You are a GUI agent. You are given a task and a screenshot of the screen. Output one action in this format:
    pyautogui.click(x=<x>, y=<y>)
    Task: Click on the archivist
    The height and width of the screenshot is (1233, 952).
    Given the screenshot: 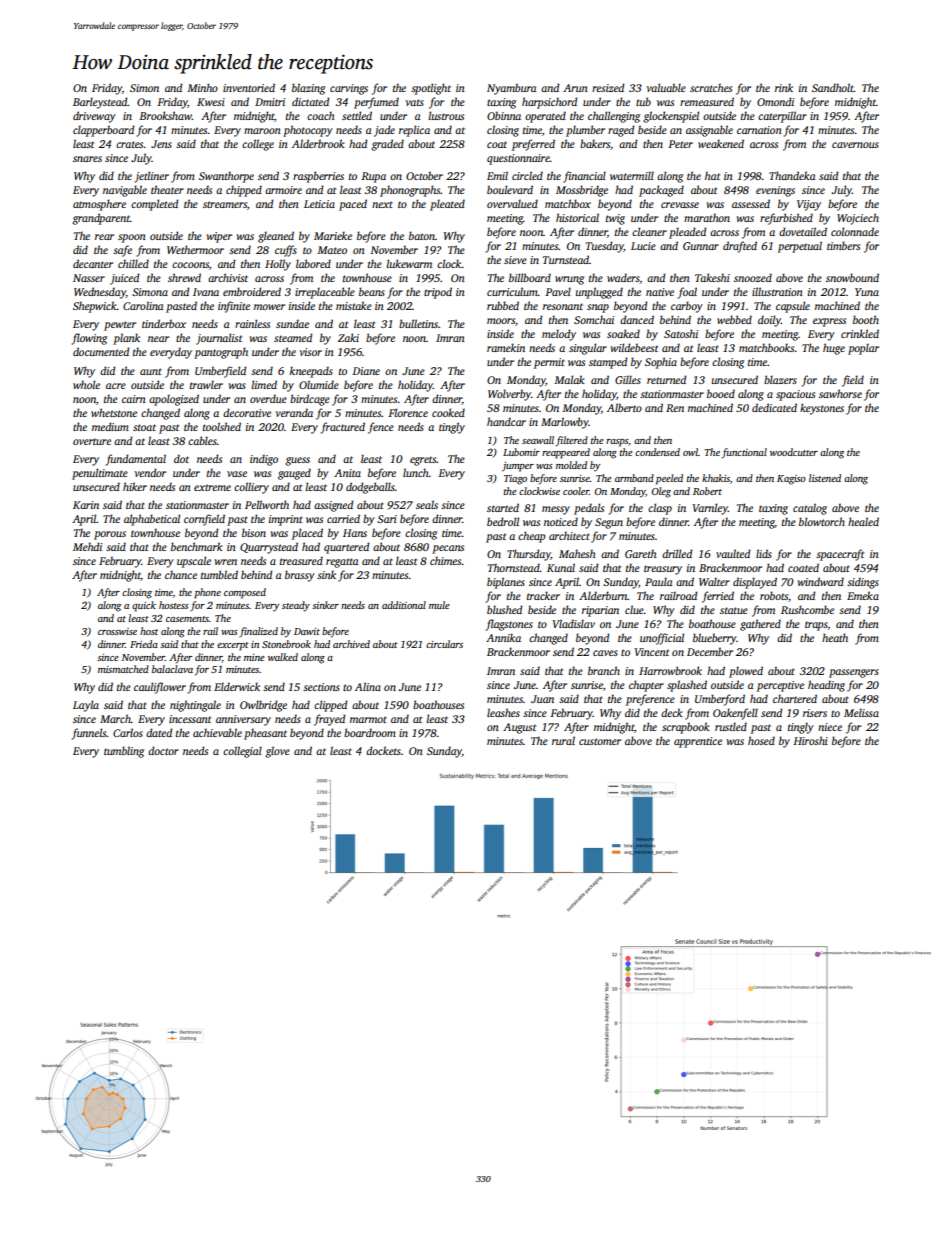 What is the action you would take?
    pyautogui.click(x=228, y=277)
